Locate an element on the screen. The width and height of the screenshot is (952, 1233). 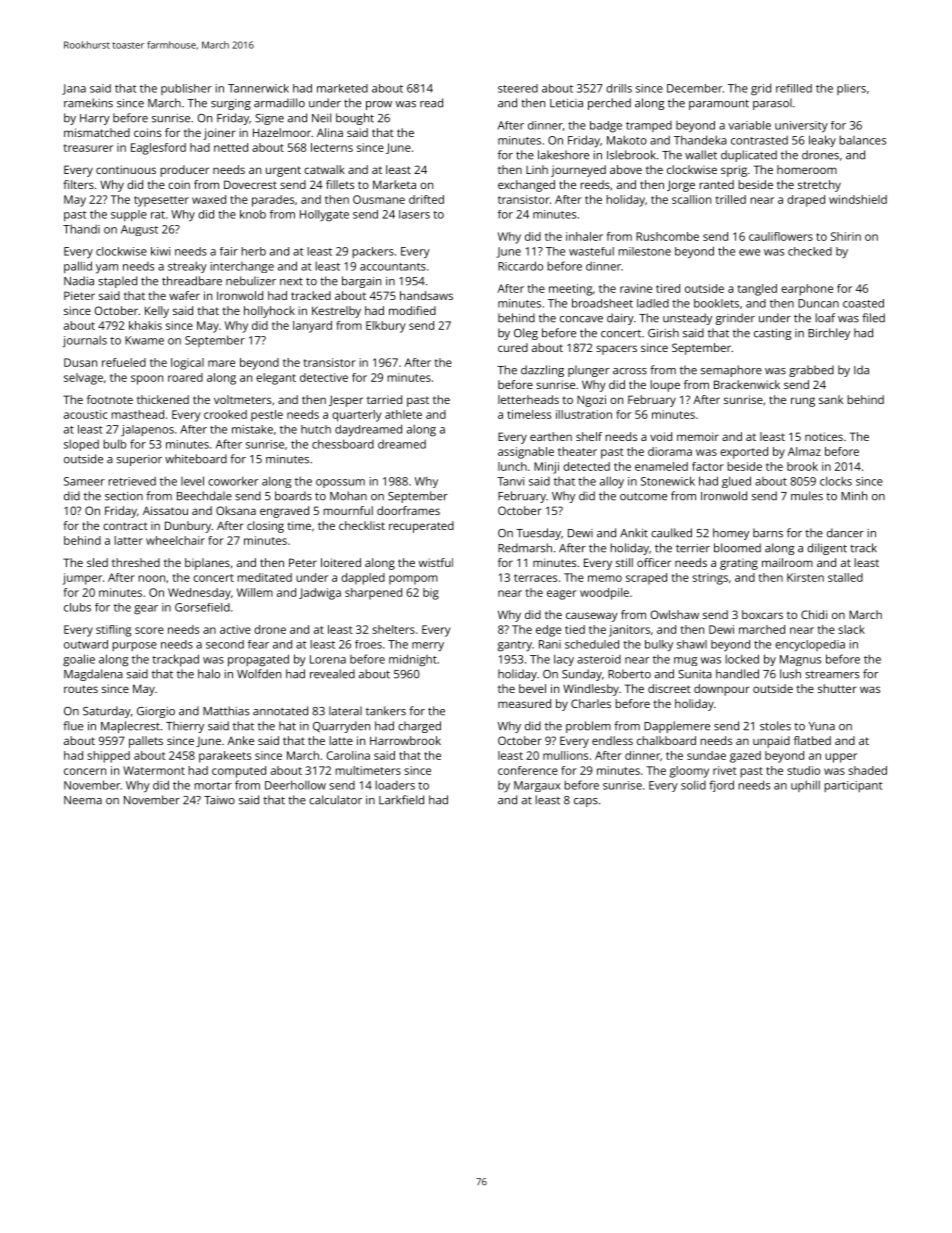
biplanes is located at coordinates (207, 564).
